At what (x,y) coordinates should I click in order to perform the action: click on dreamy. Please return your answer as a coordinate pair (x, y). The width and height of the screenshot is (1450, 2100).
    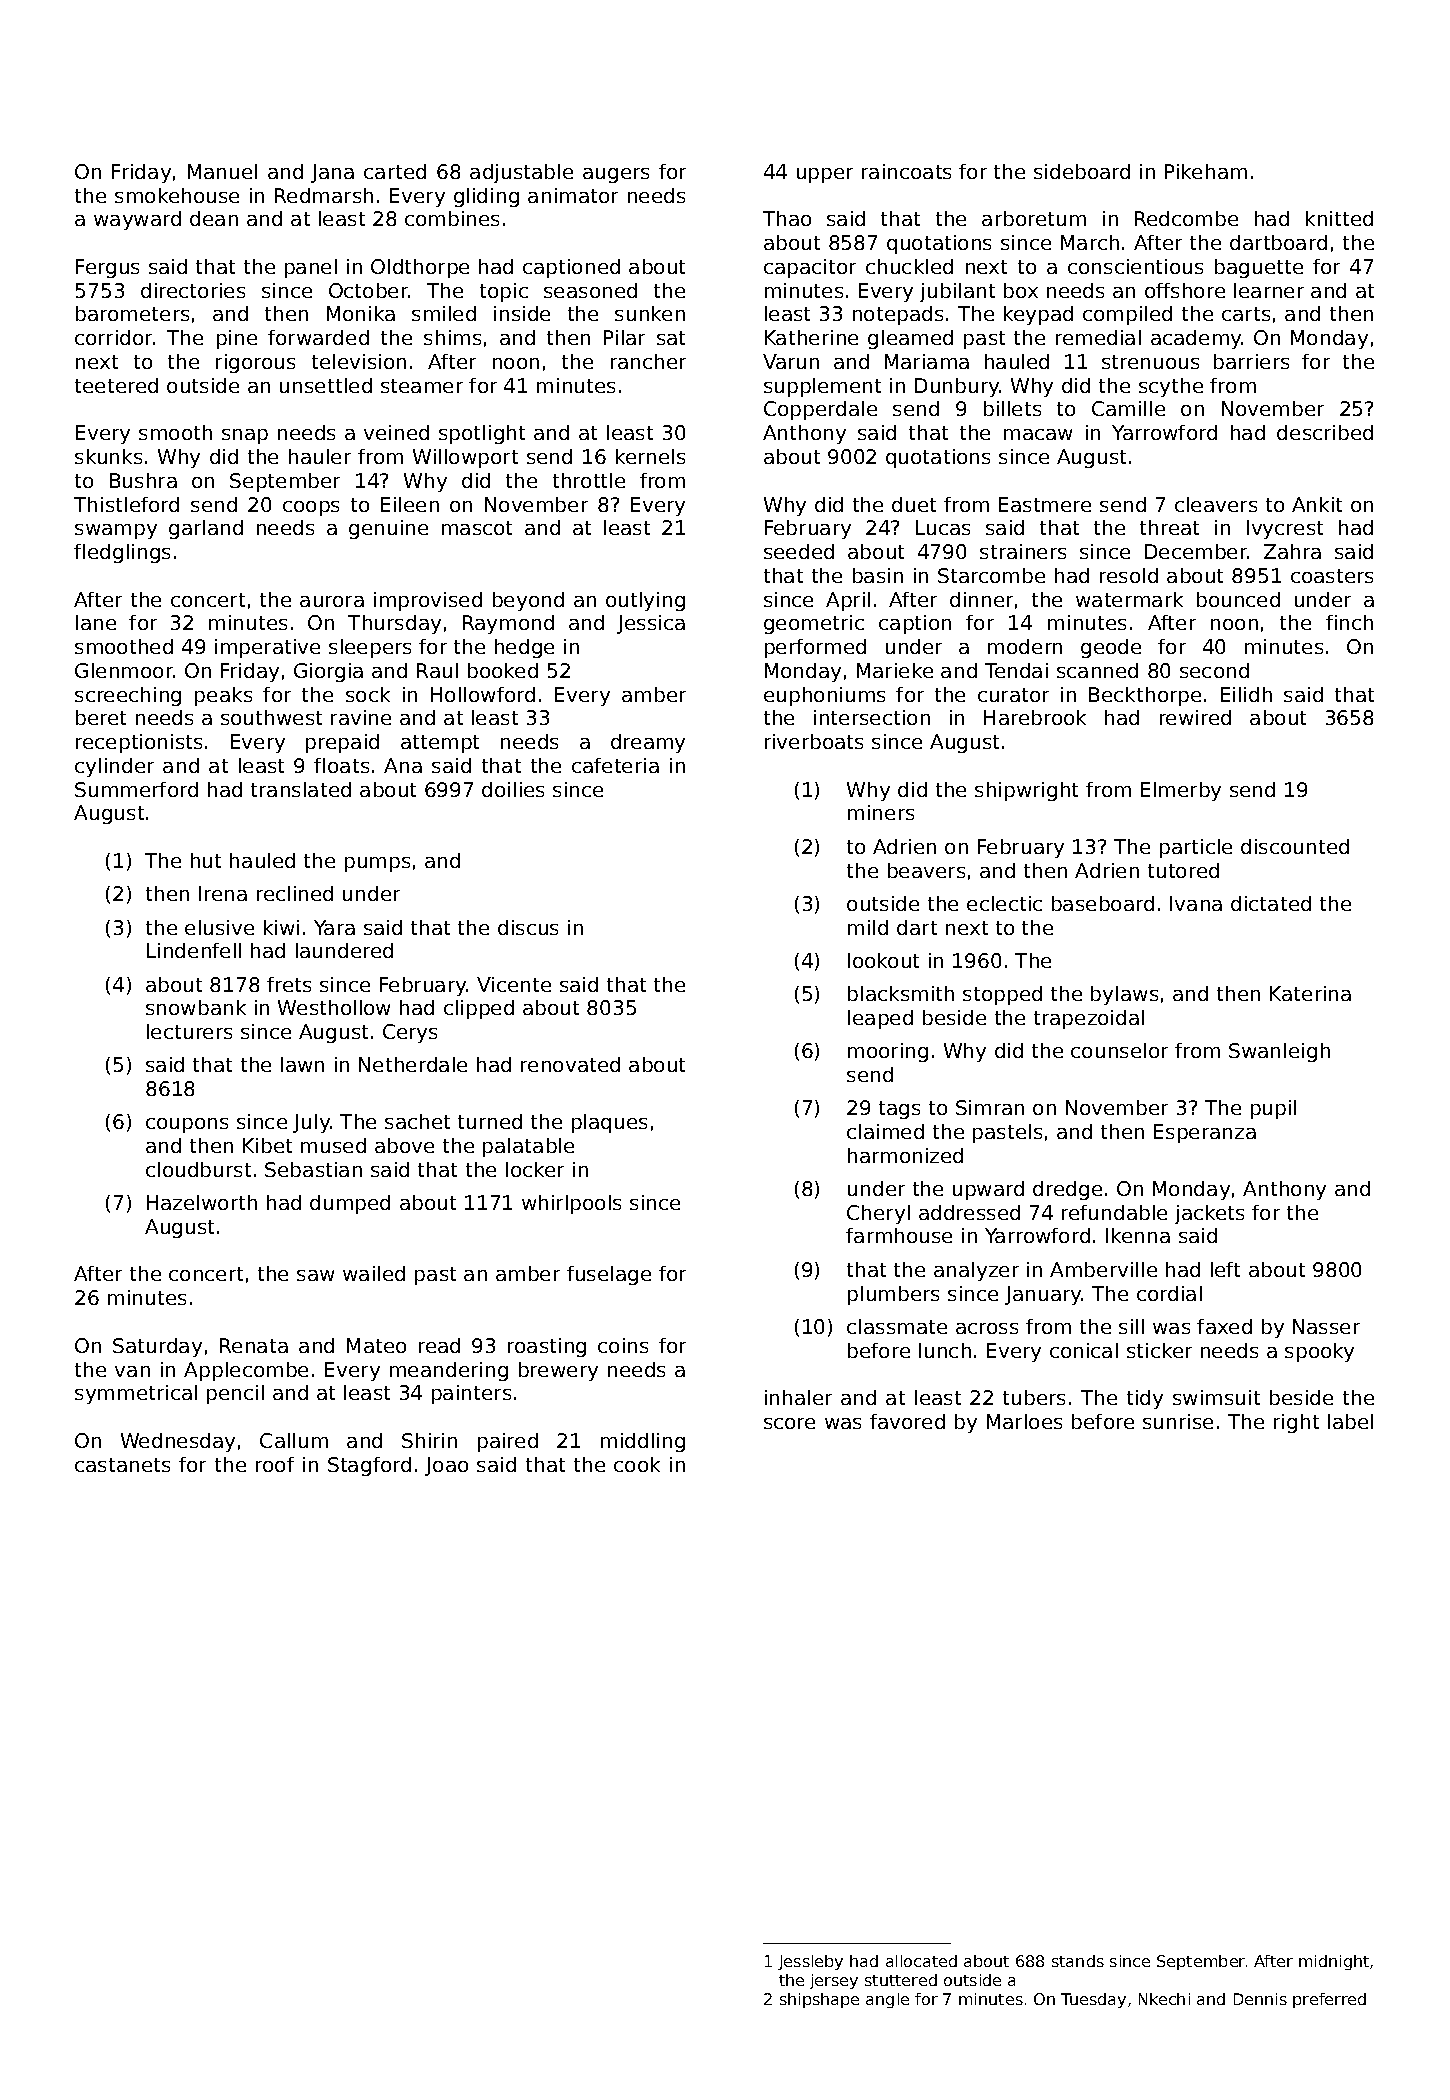
    Looking at the image, I should click on (648, 743).
